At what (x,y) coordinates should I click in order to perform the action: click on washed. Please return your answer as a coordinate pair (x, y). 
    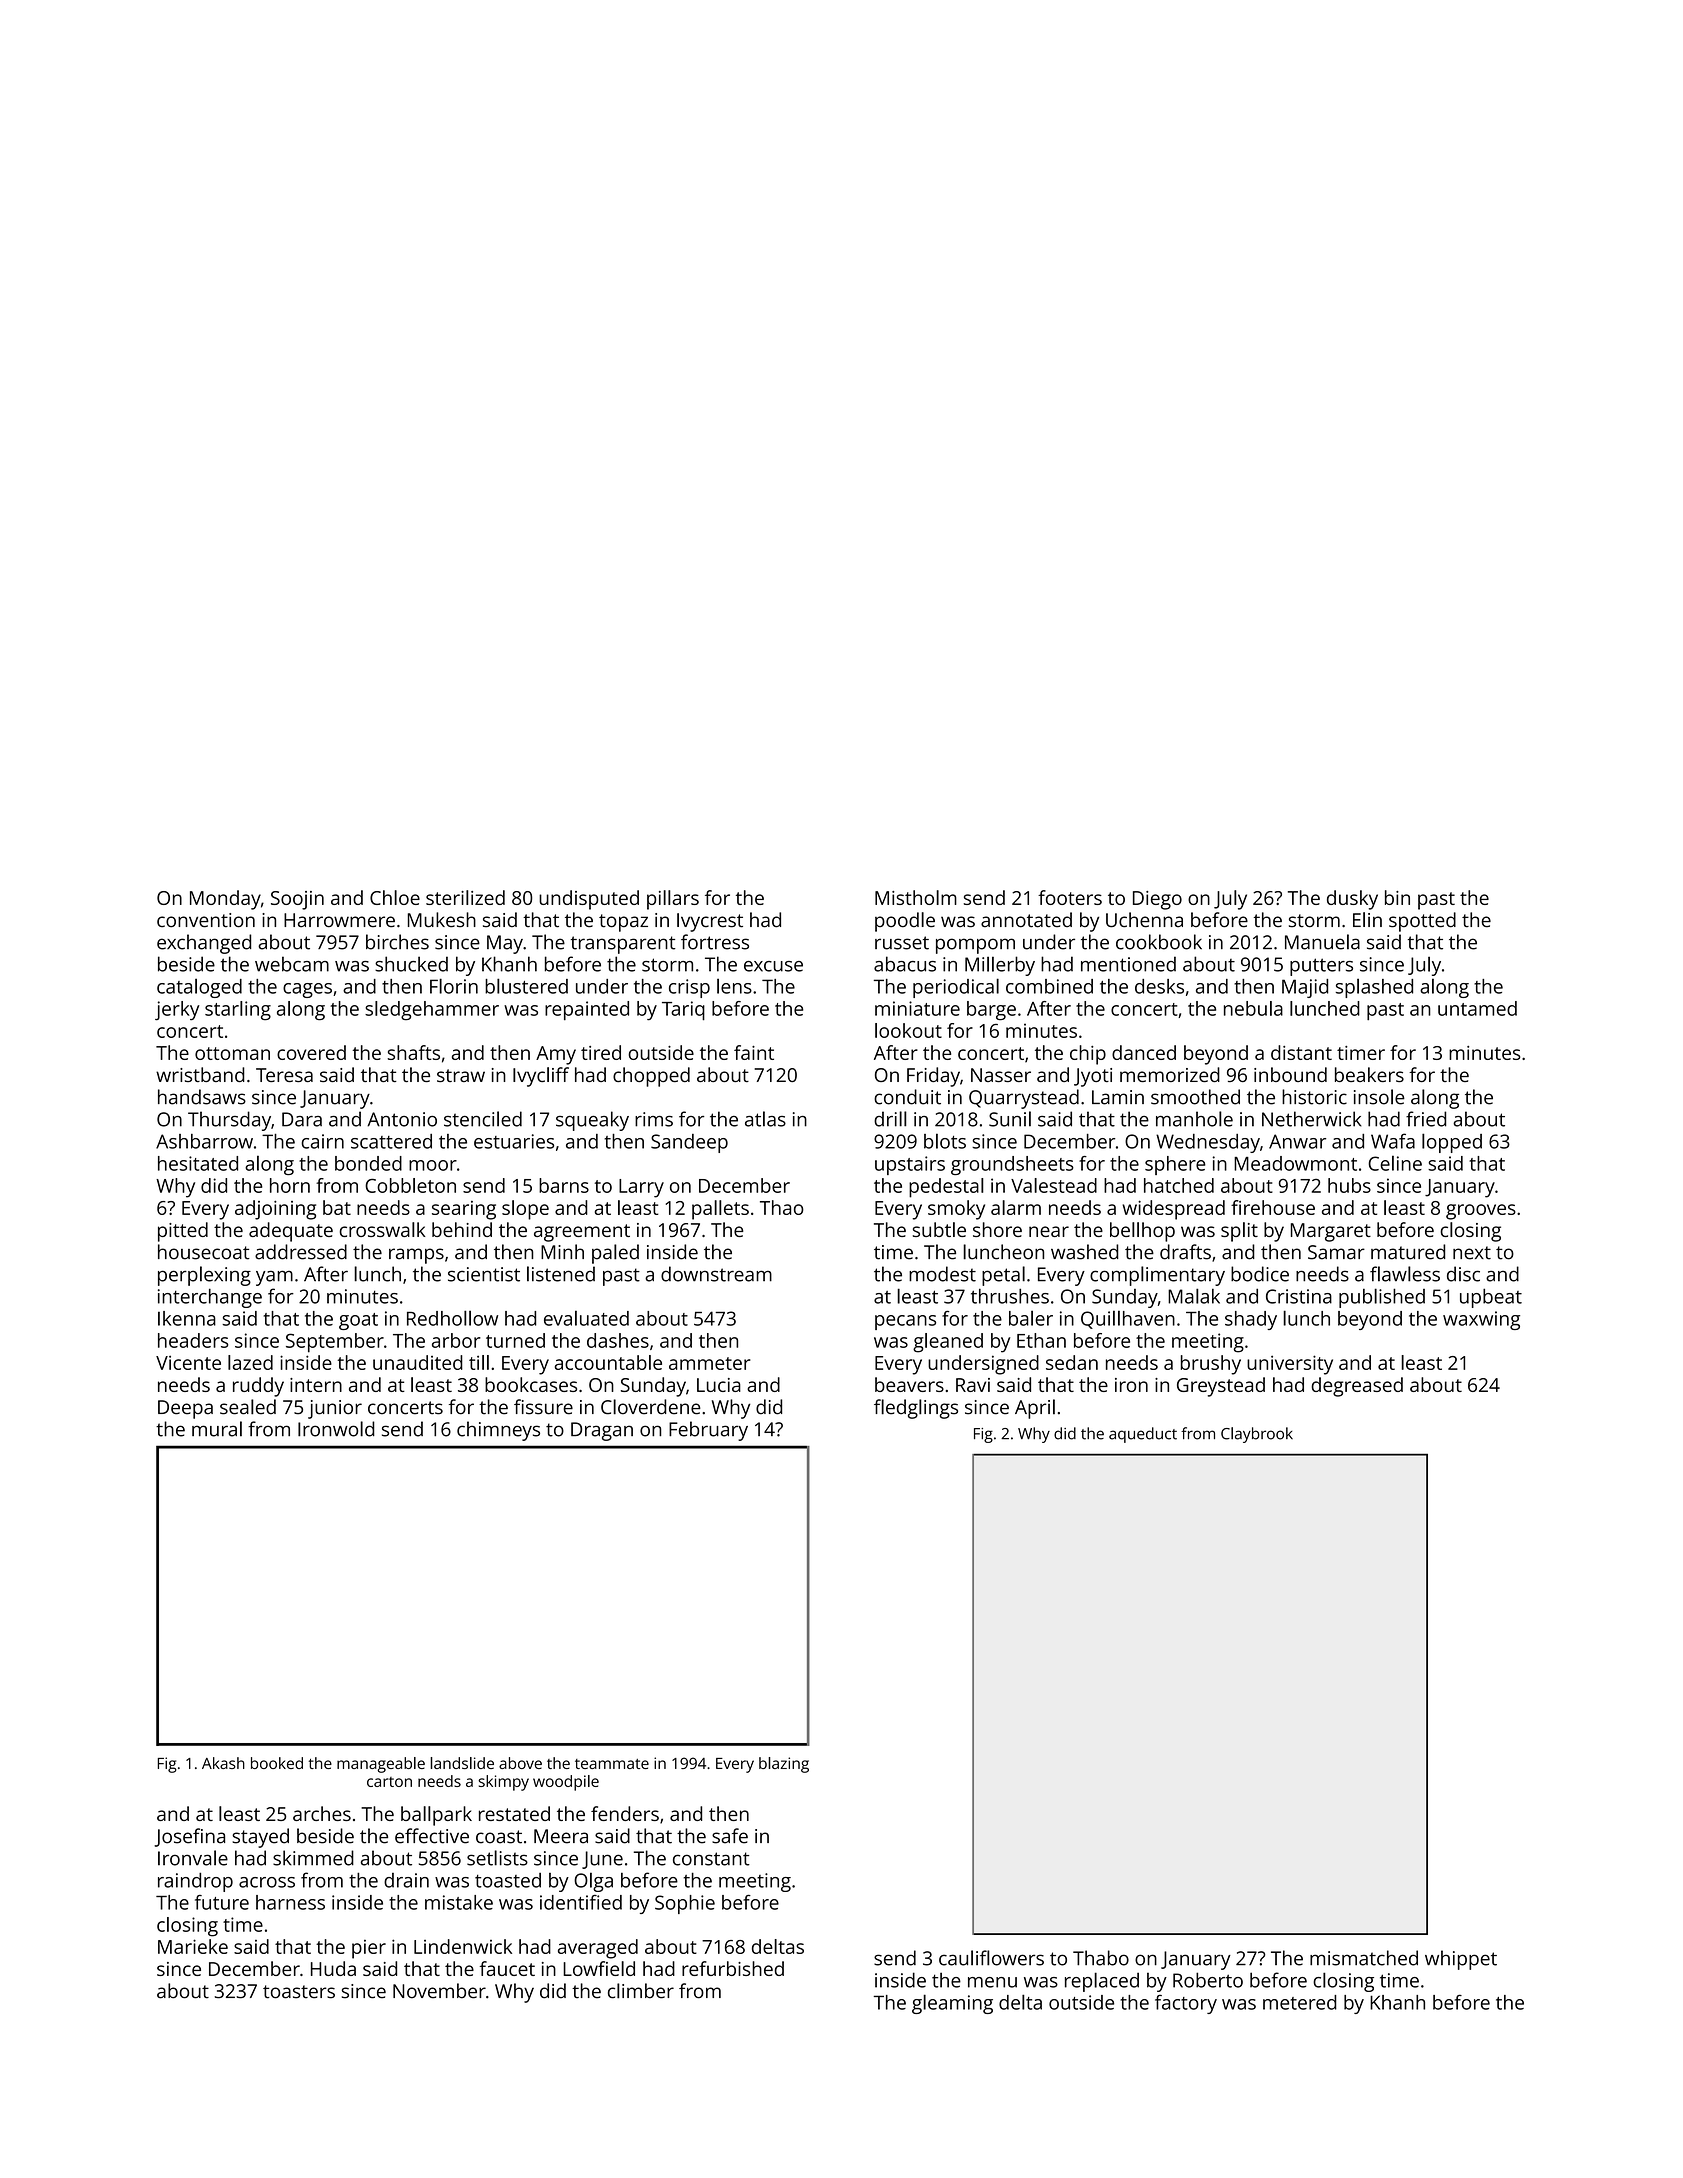
    Looking at the image, I should click on (1084, 1252).
